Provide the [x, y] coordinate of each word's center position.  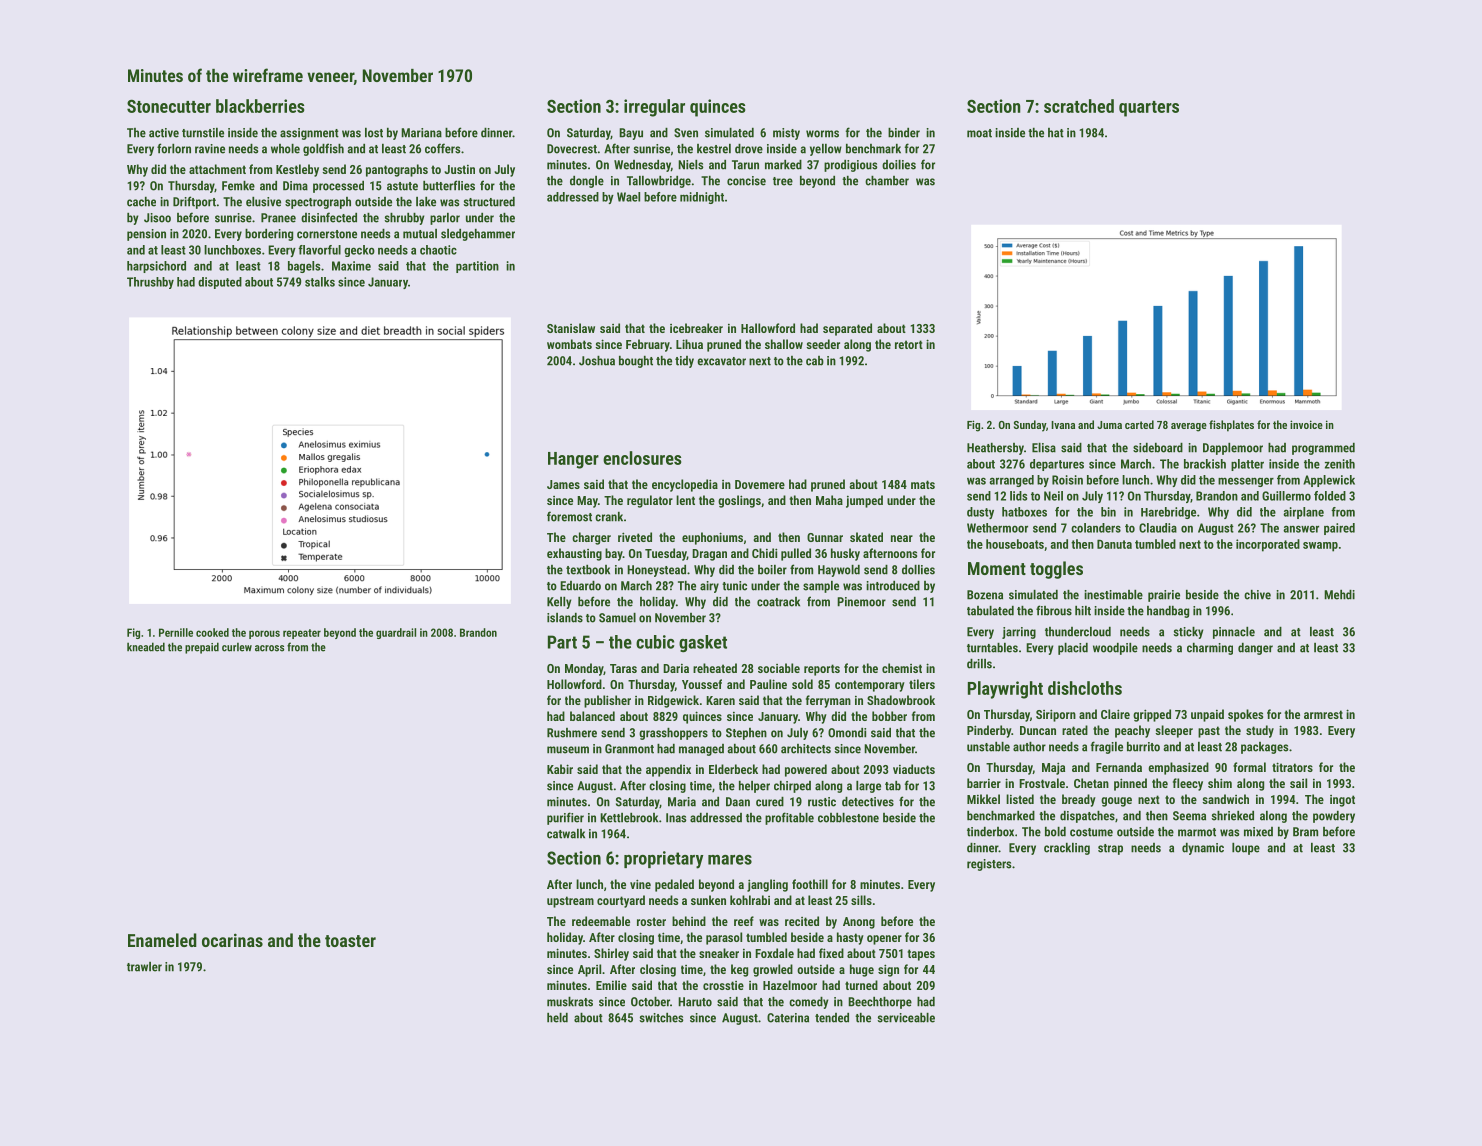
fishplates [1231, 426]
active [164, 133]
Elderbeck [733, 769]
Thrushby [150, 283]
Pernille [176, 632]
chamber [887, 181]
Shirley [611, 954]
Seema [1189, 816]
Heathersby [995, 449]
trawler [144, 967]
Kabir [560, 769]
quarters [1149, 109]
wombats [569, 344]
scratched [1079, 106]
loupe [1246, 849]
